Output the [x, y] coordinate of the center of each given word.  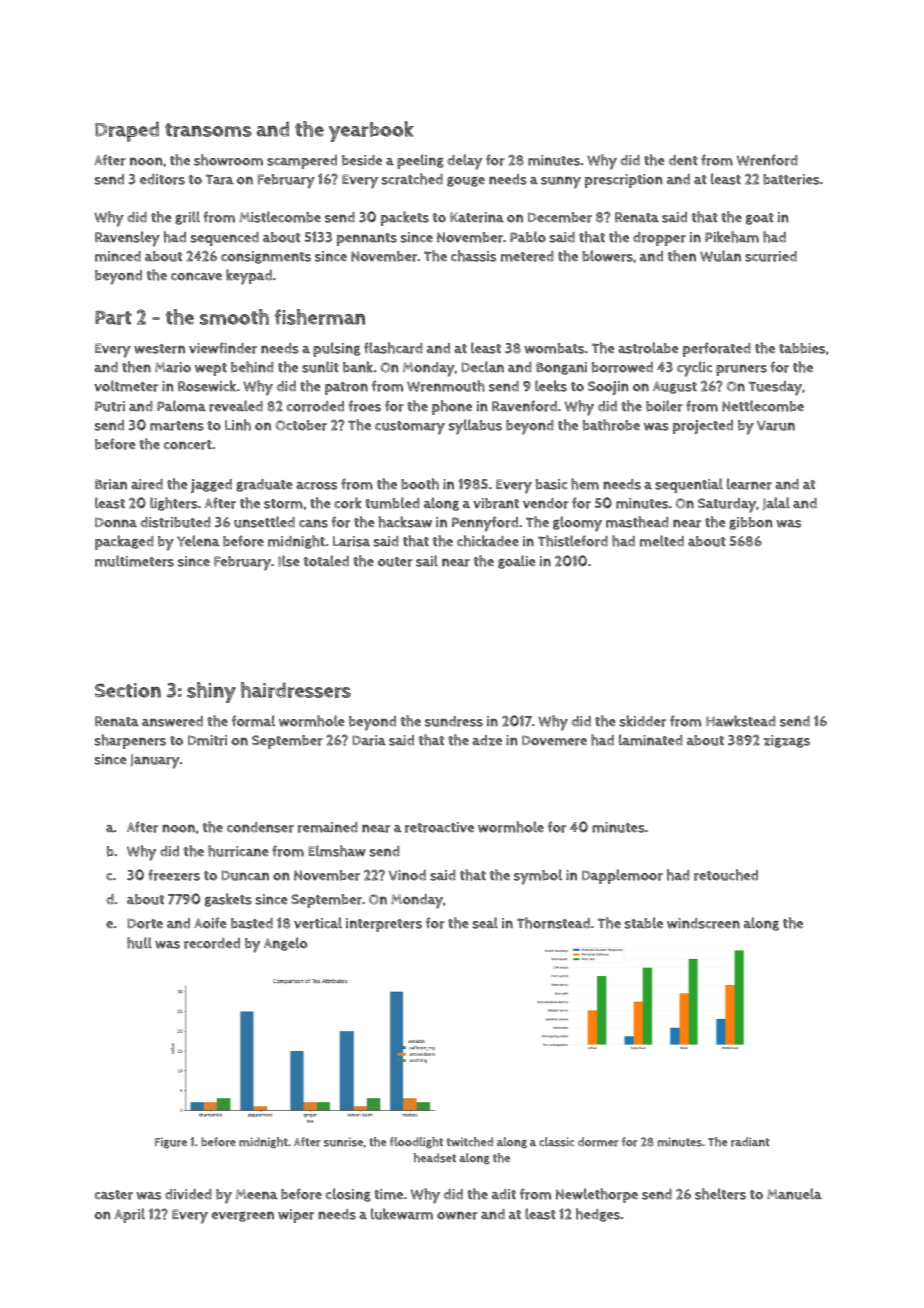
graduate [264, 485]
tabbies [802, 348]
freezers [174, 875]
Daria [369, 740]
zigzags [786, 741]
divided [188, 1194]
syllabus [475, 427]
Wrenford [767, 160]
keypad [249, 277]
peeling [420, 161]
